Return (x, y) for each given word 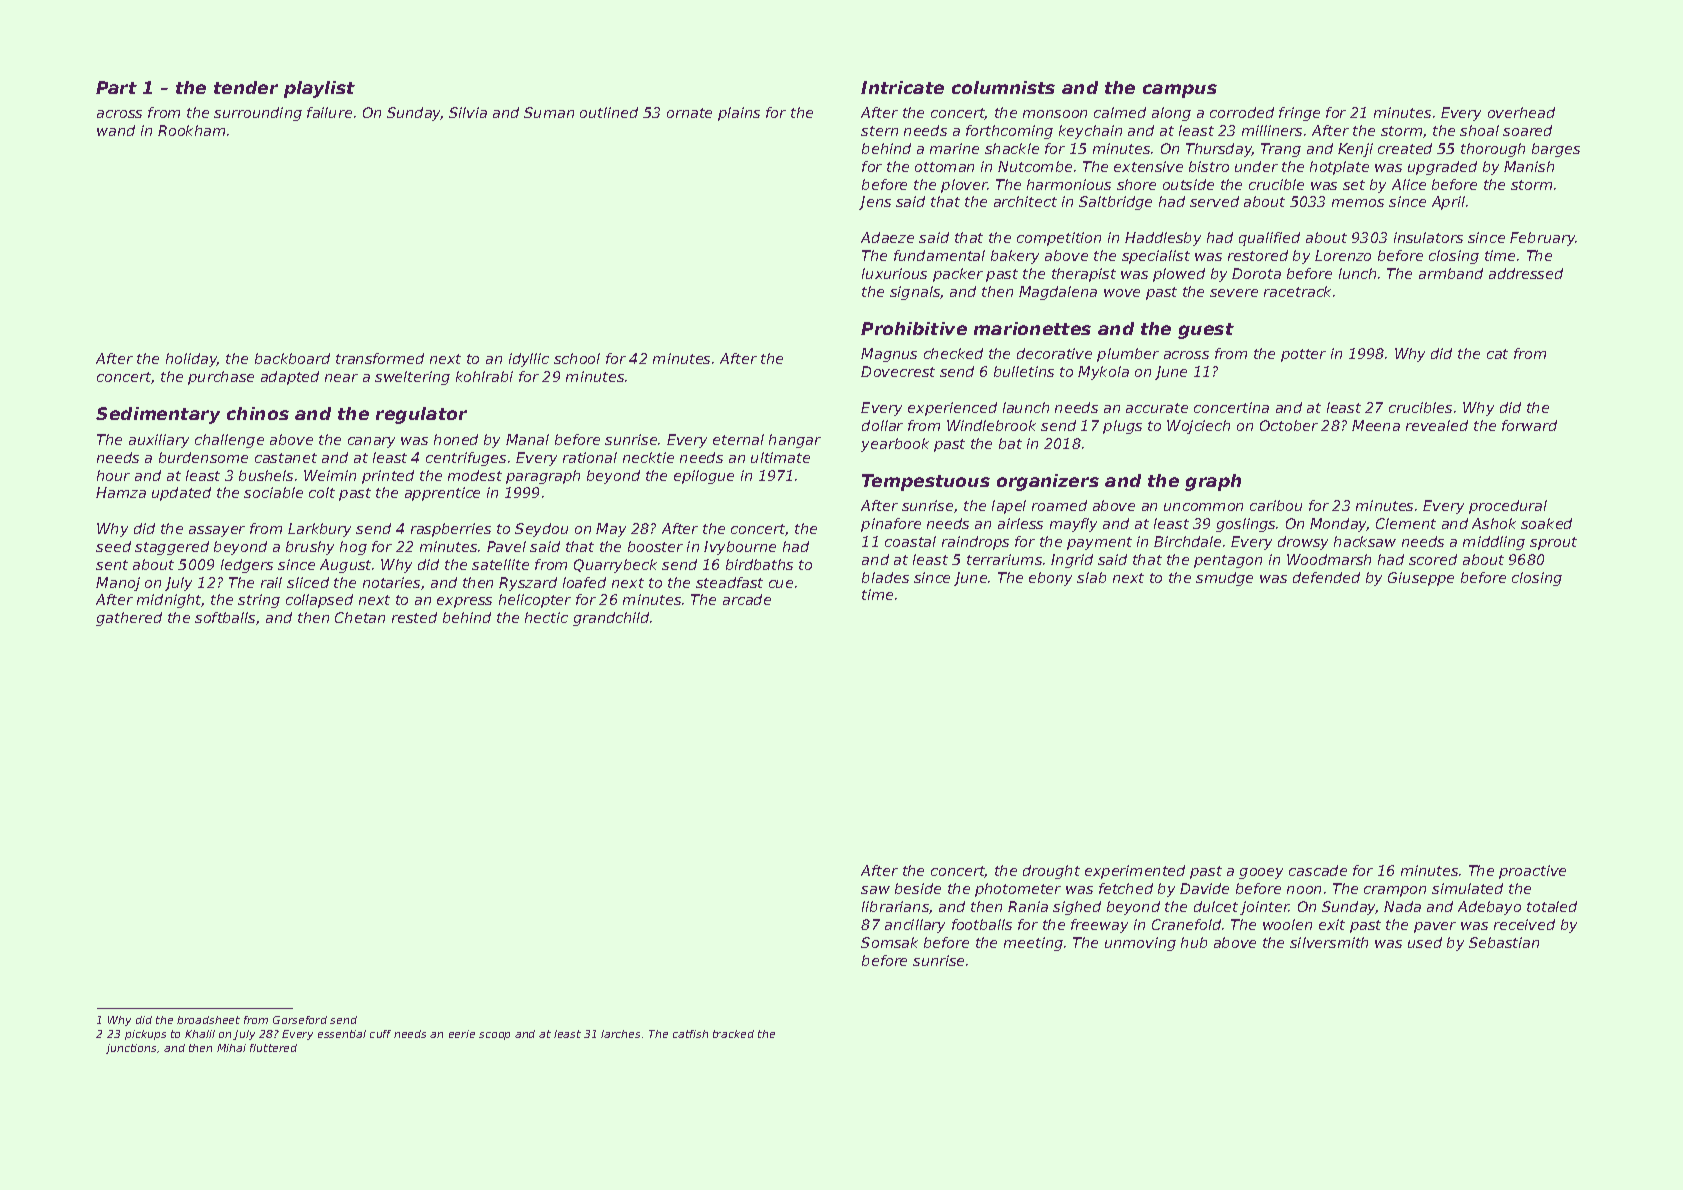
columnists (1003, 87)
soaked (1546, 523)
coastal (910, 541)
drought (1051, 872)
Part (116, 87)
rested (414, 617)
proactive (1532, 872)
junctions (131, 1049)
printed (388, 477)
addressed (1526, 273)
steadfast (729, 582)
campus (1180, 91)
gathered (129, 619)
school (577, 358)
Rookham (191, 130)
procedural (1508, 507)
